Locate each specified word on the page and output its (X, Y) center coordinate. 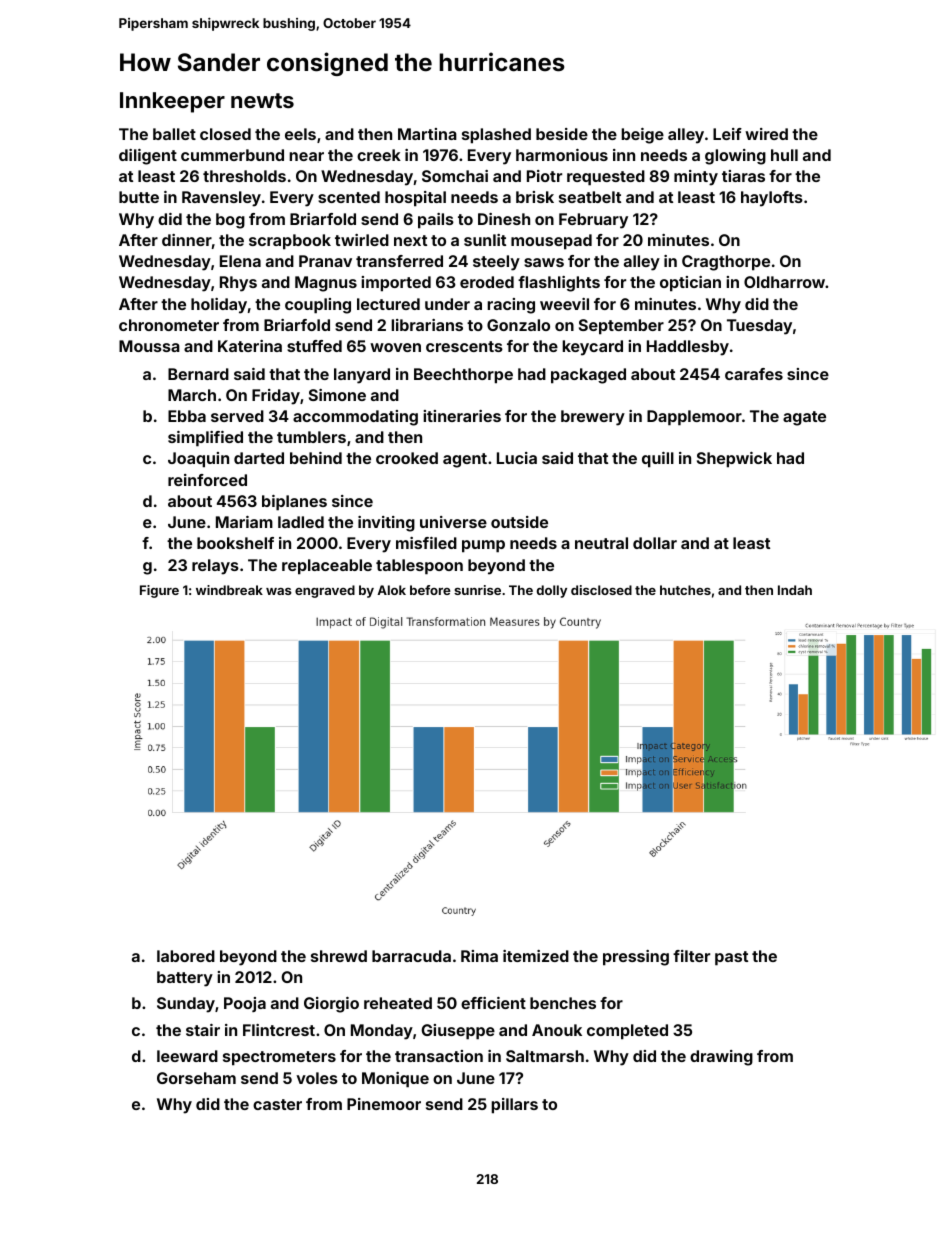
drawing (721, 1058)
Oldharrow (784, 282)
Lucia (517, 458)
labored (186, 956)
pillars (514, 1106)
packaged (588, 376)
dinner (187, 240)
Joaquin (198, 460)
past (731, 958)
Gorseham (196, 1078)
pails (436, 221)
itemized (536, 956)
